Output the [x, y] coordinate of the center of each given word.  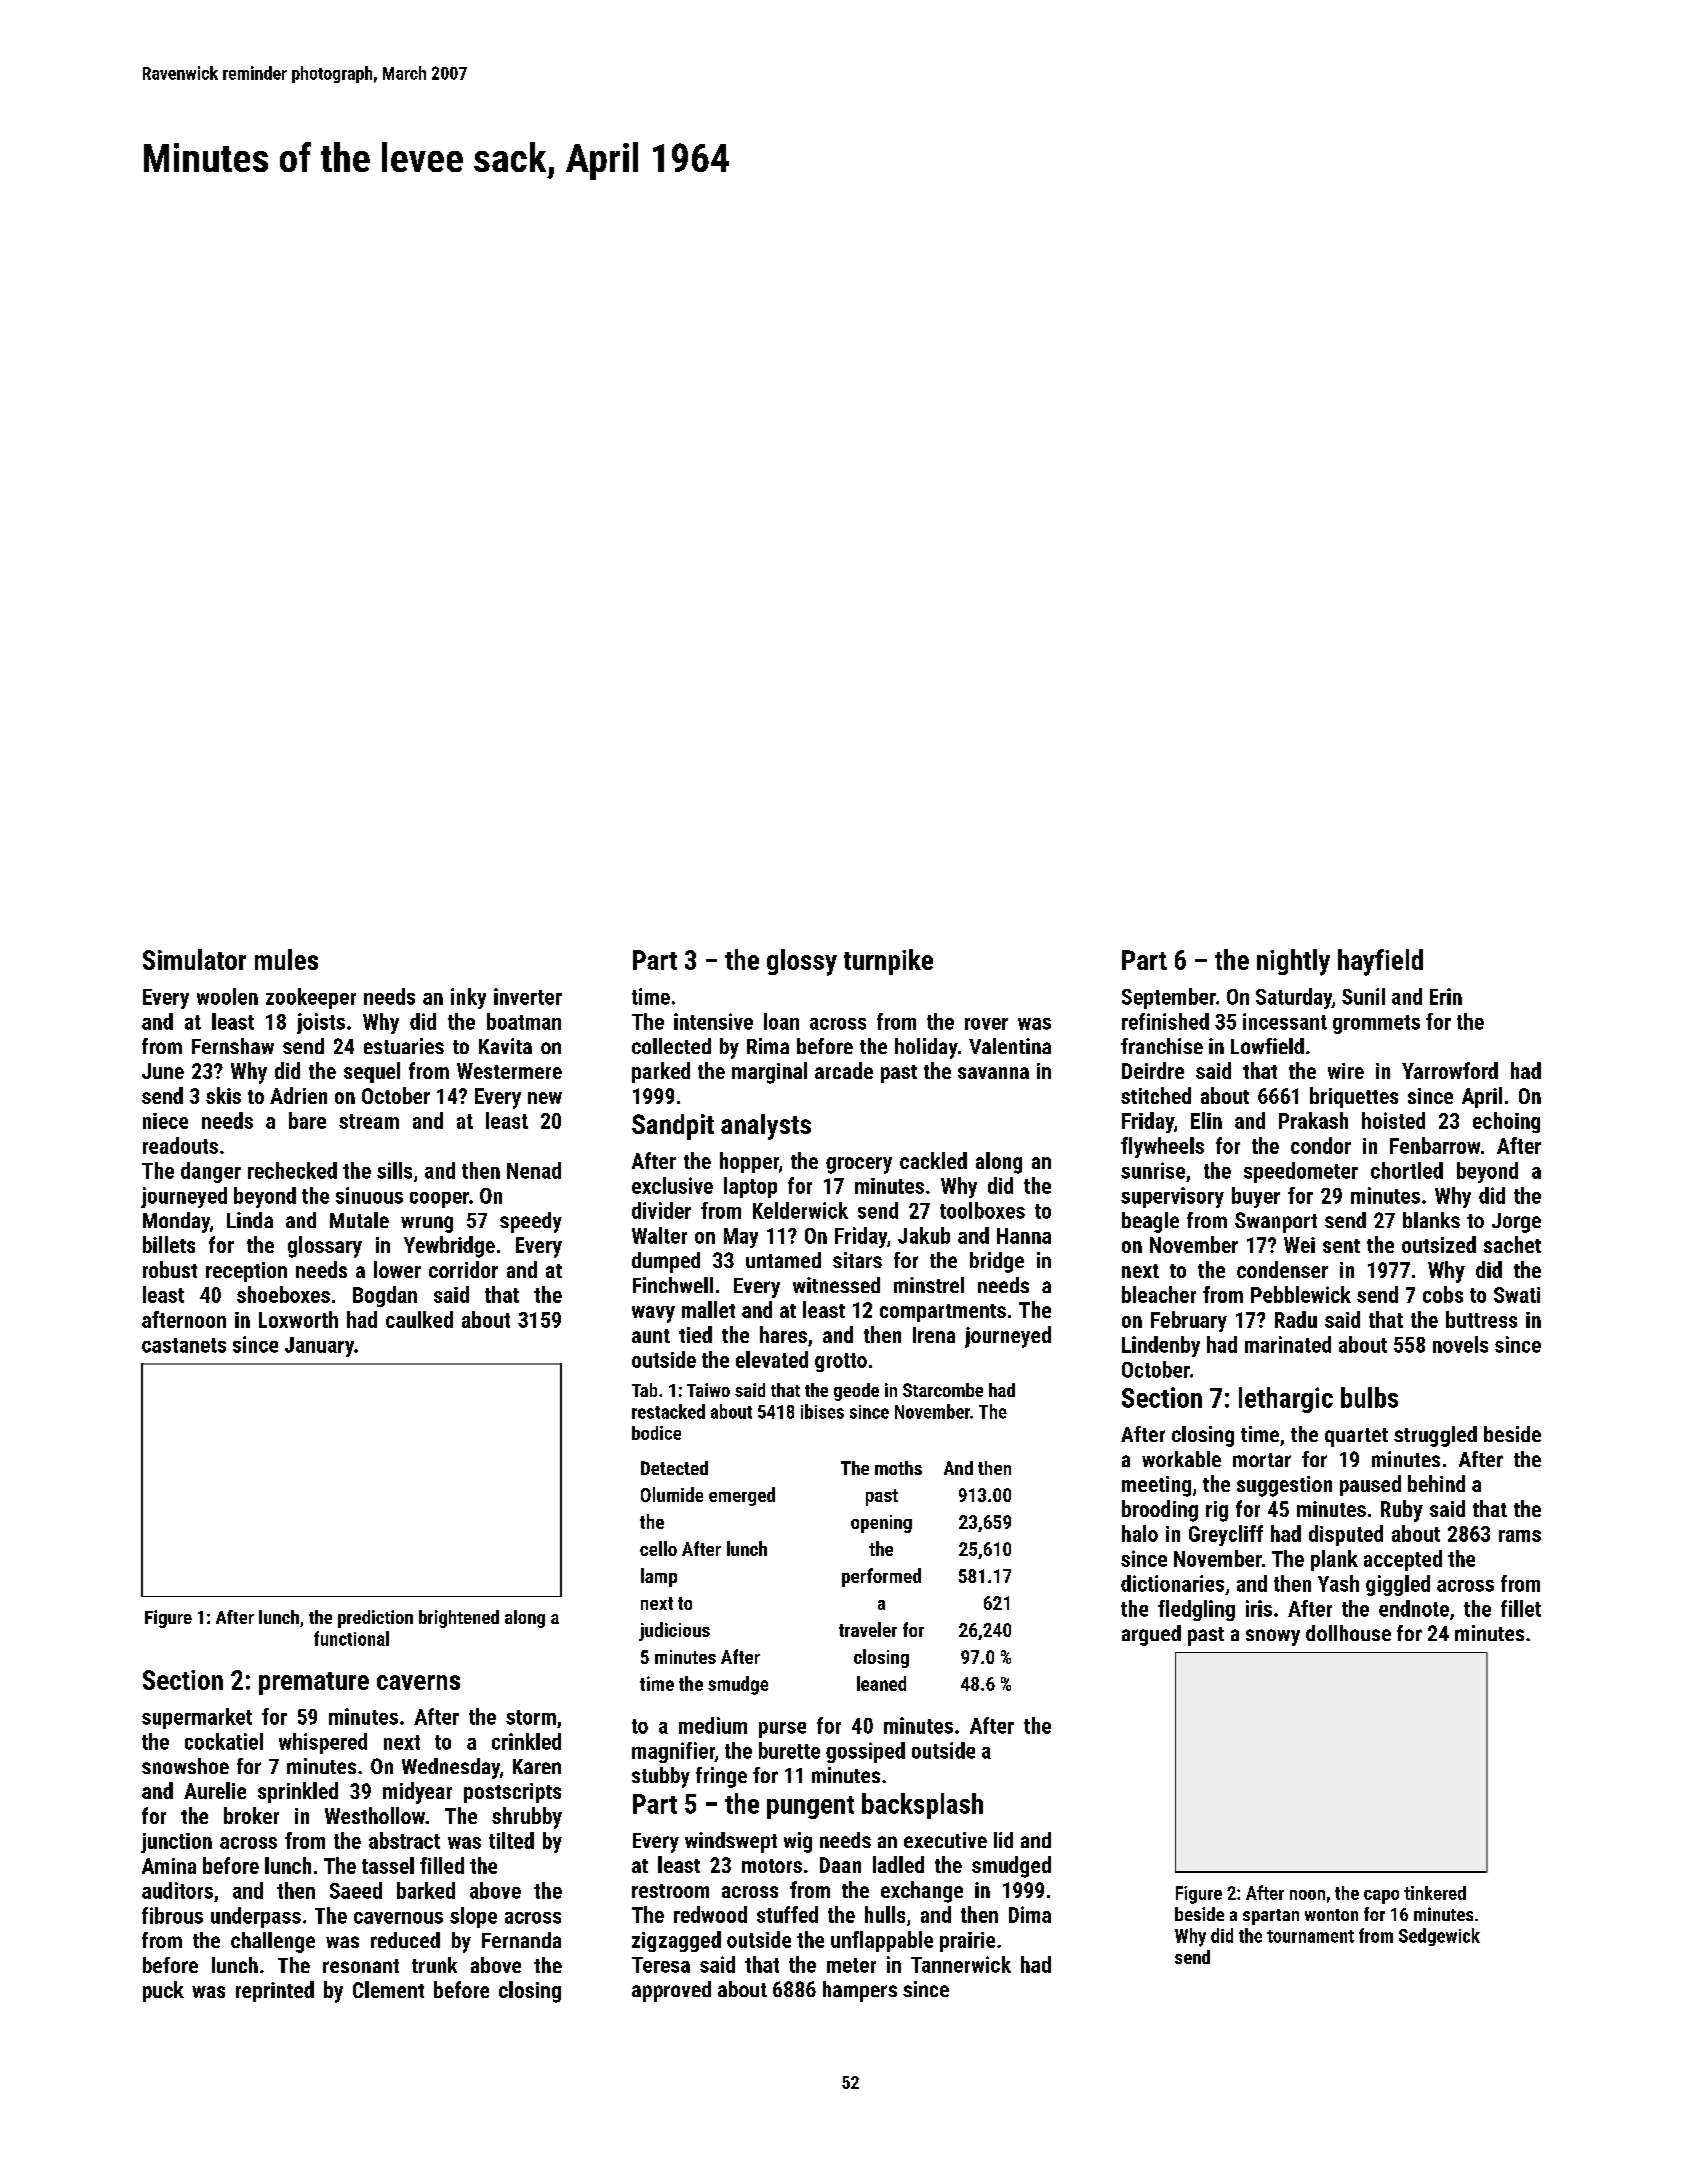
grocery [859, 1165]
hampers [860, 1991]
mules [286, 959]
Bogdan [385, 1296]
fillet [1521, 1608]
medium [713, 1725]
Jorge [1516, 1223]
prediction [375, 1619]
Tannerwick [961, 1964]
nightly [1293, 962]
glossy [802, 962]
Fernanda [521, 1940]
